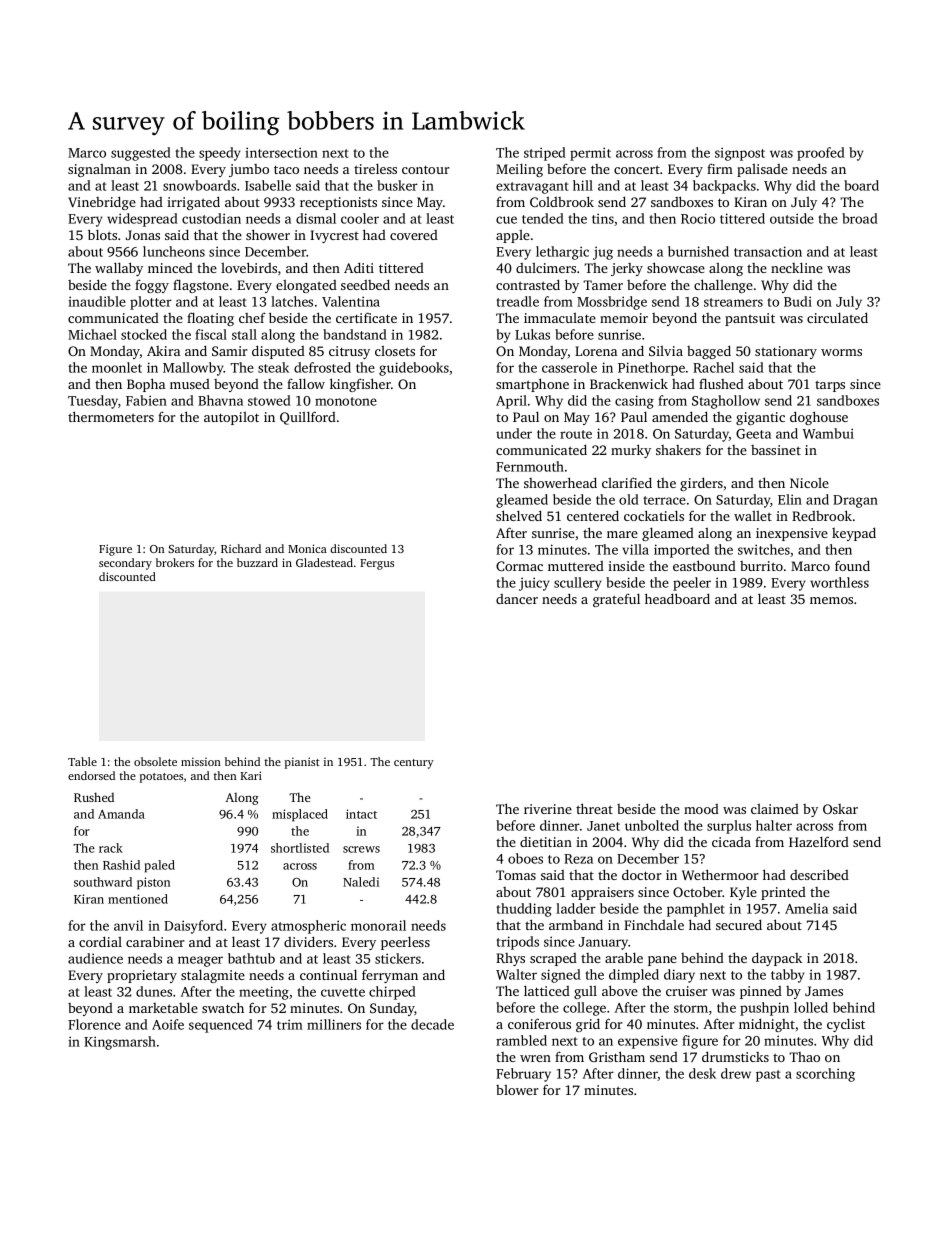 The image size is (952, 1233). Describe the element at coordinates (120, 1043) in the screenshot. I see `Kingsmarsh` at that location.
